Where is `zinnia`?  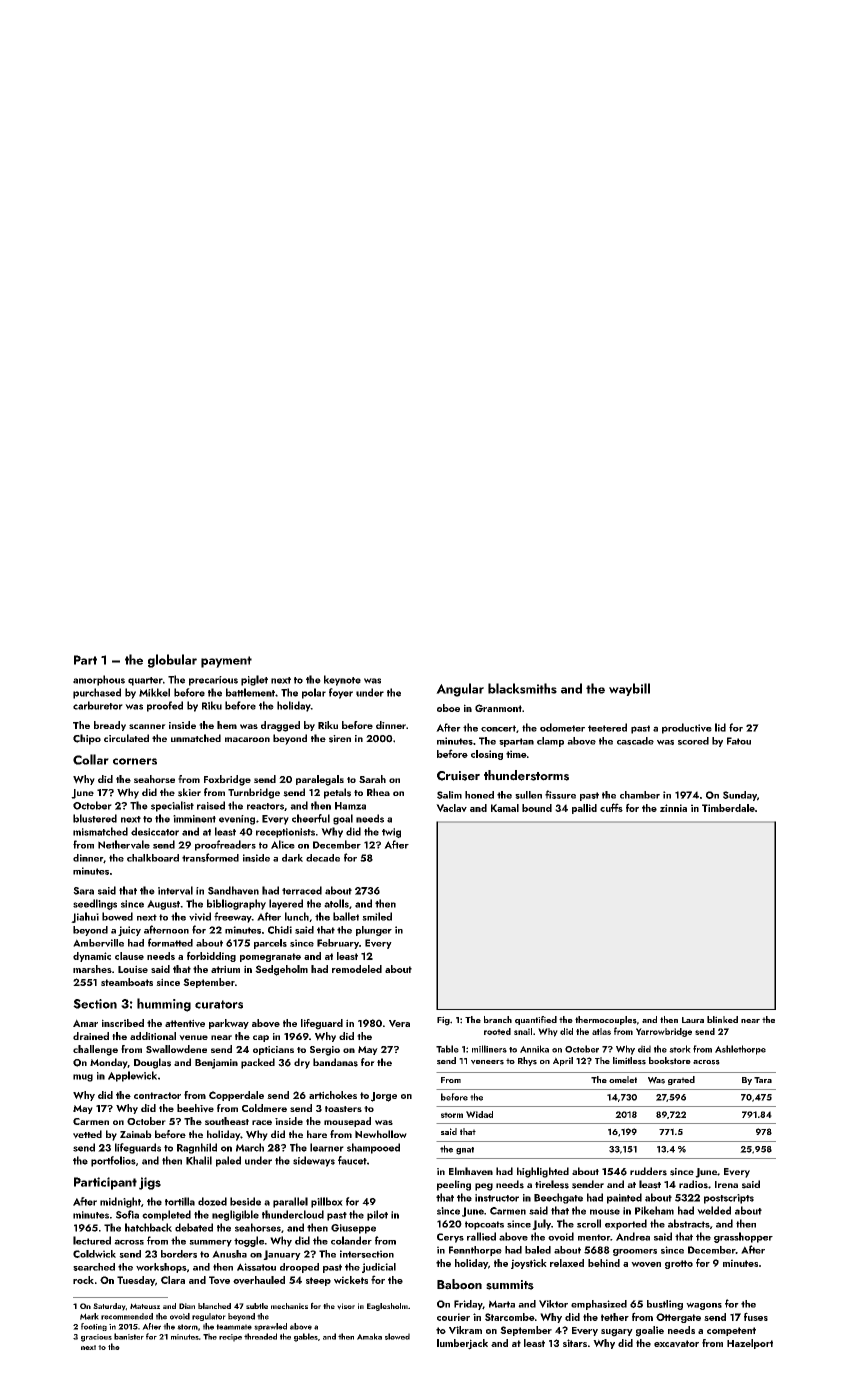 zinnia is located at coordinates (673, 808).
